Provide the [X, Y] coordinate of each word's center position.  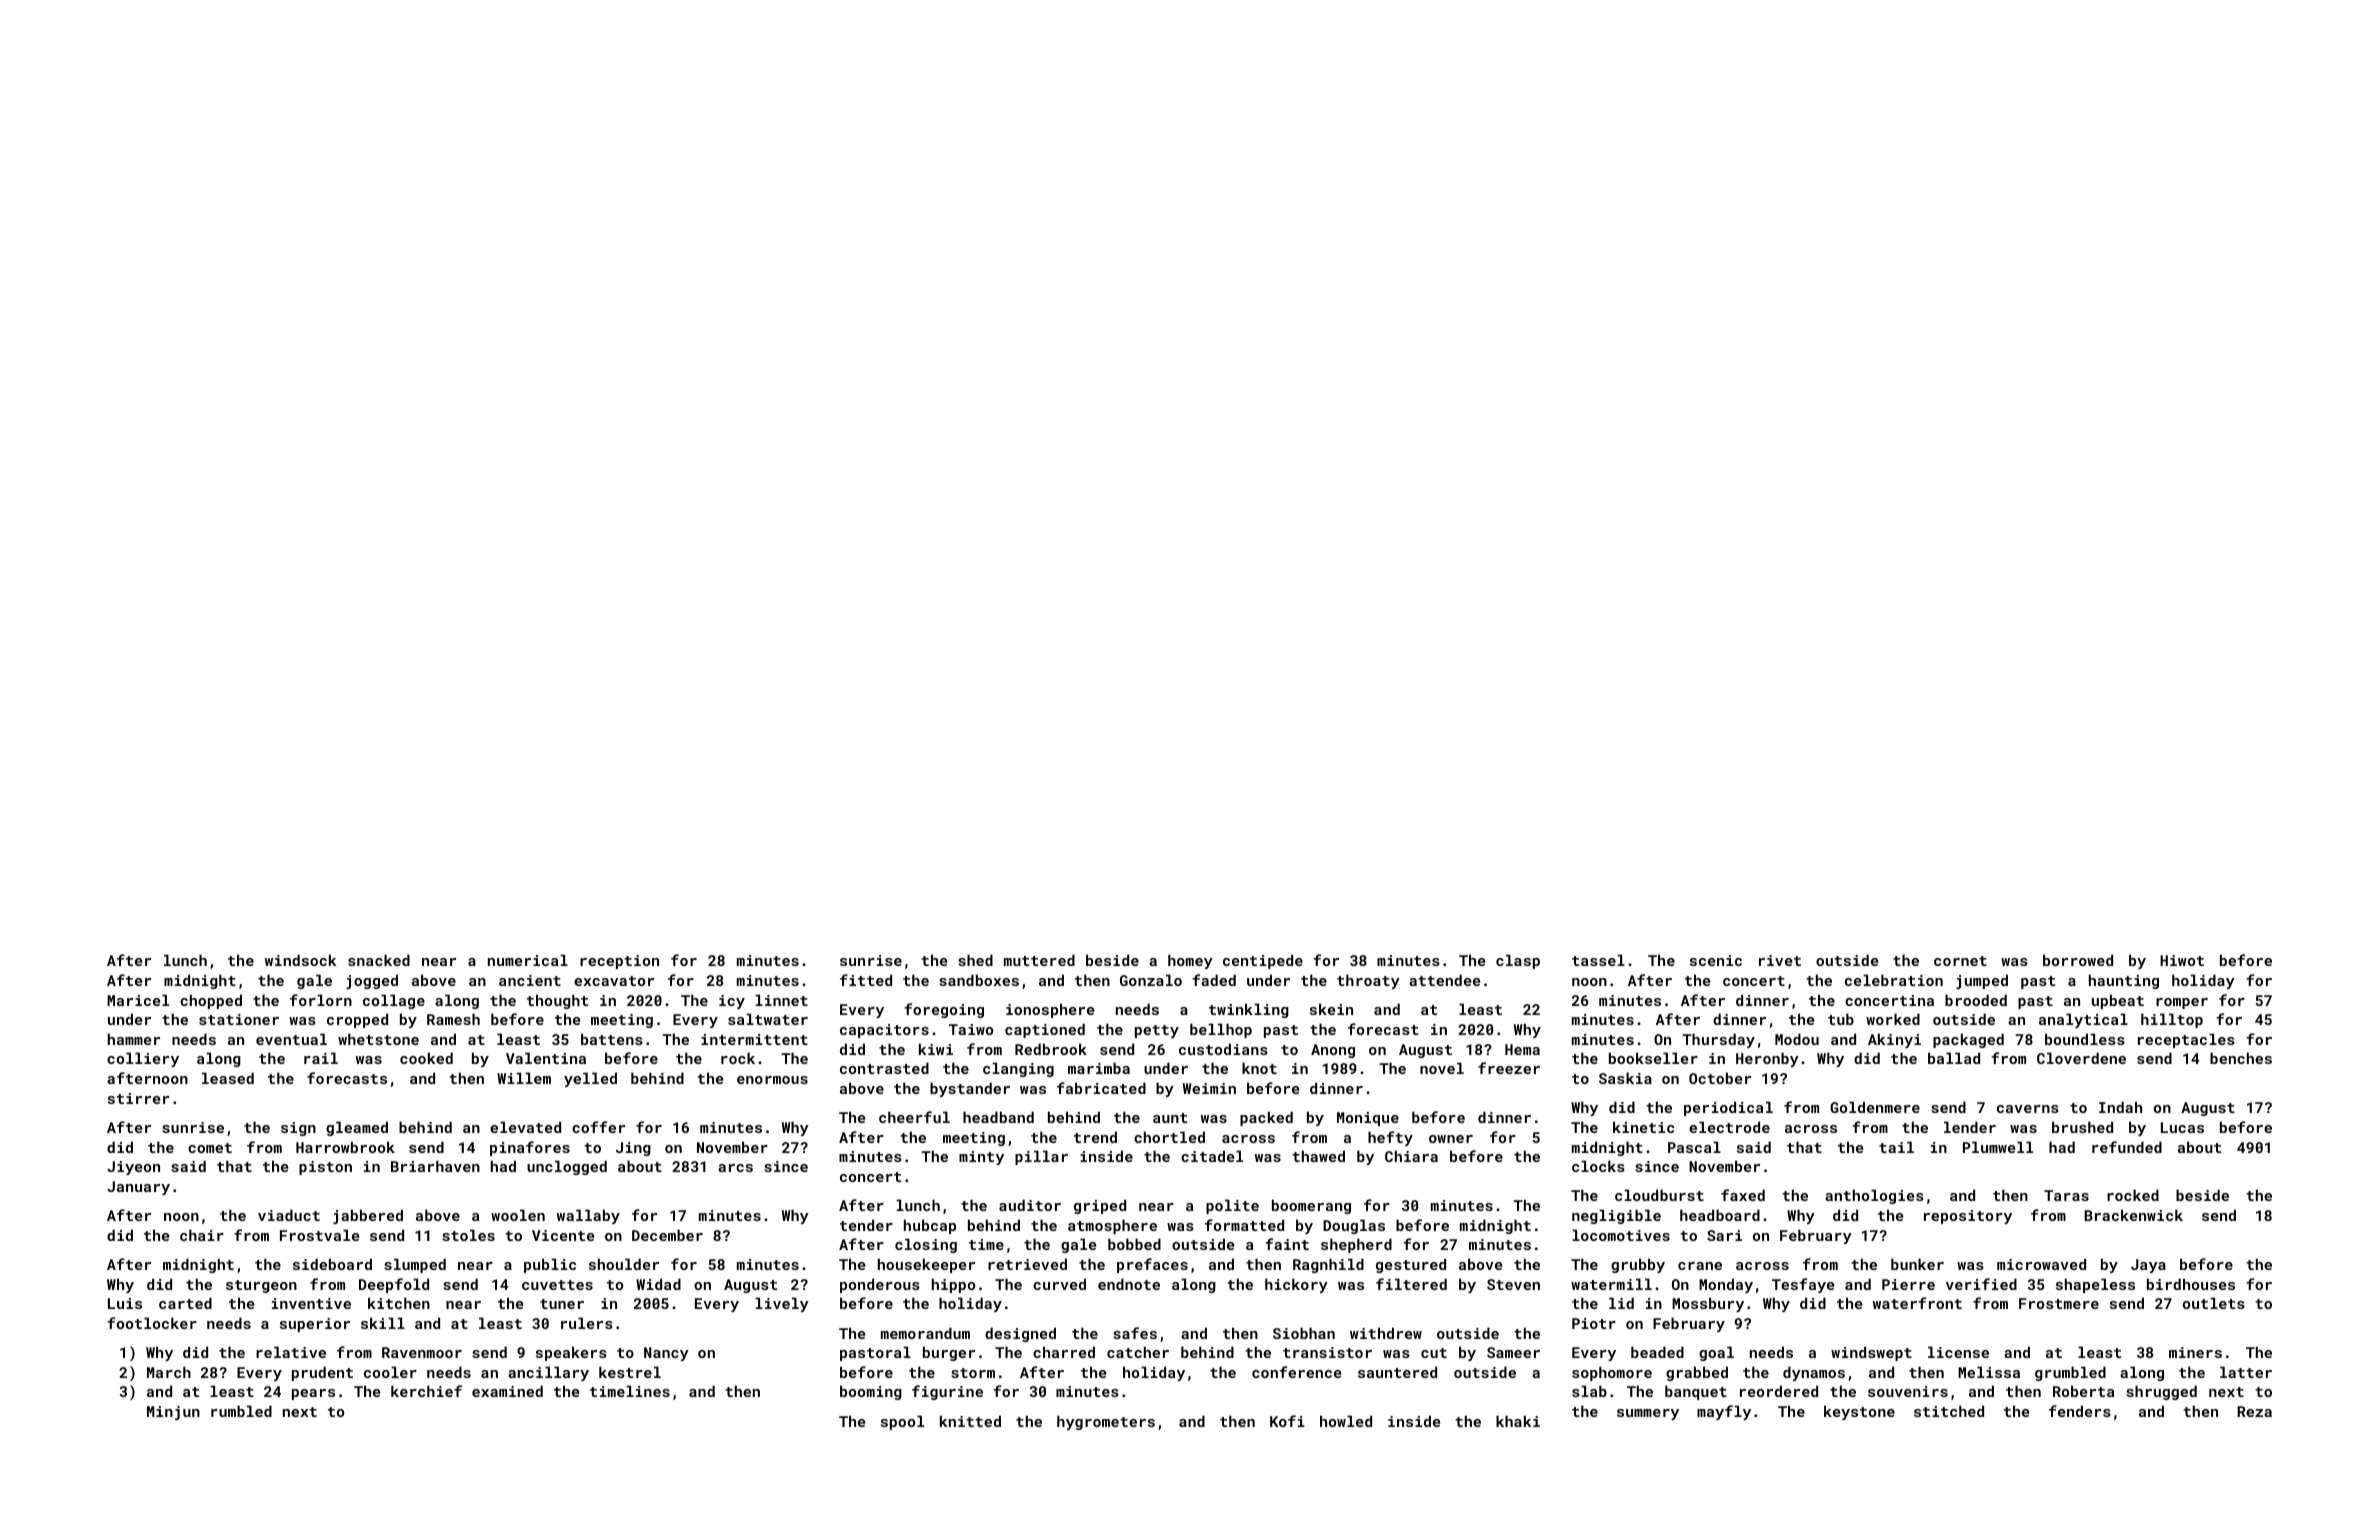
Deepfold [394, 1285]
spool [902, 1422]
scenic [1716, 960]
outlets [2214, 1303]
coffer [598, 1127]
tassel [1598, 960]
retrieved [1027, 1264]
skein [1331, 1009]
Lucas [2182, 1127]
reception [619, 962]
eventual [291, 1039]
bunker [1917, 1264]
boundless [2085, 1039]
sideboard [332, 1264]
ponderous [880, 1285]
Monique [1368, 1119]
